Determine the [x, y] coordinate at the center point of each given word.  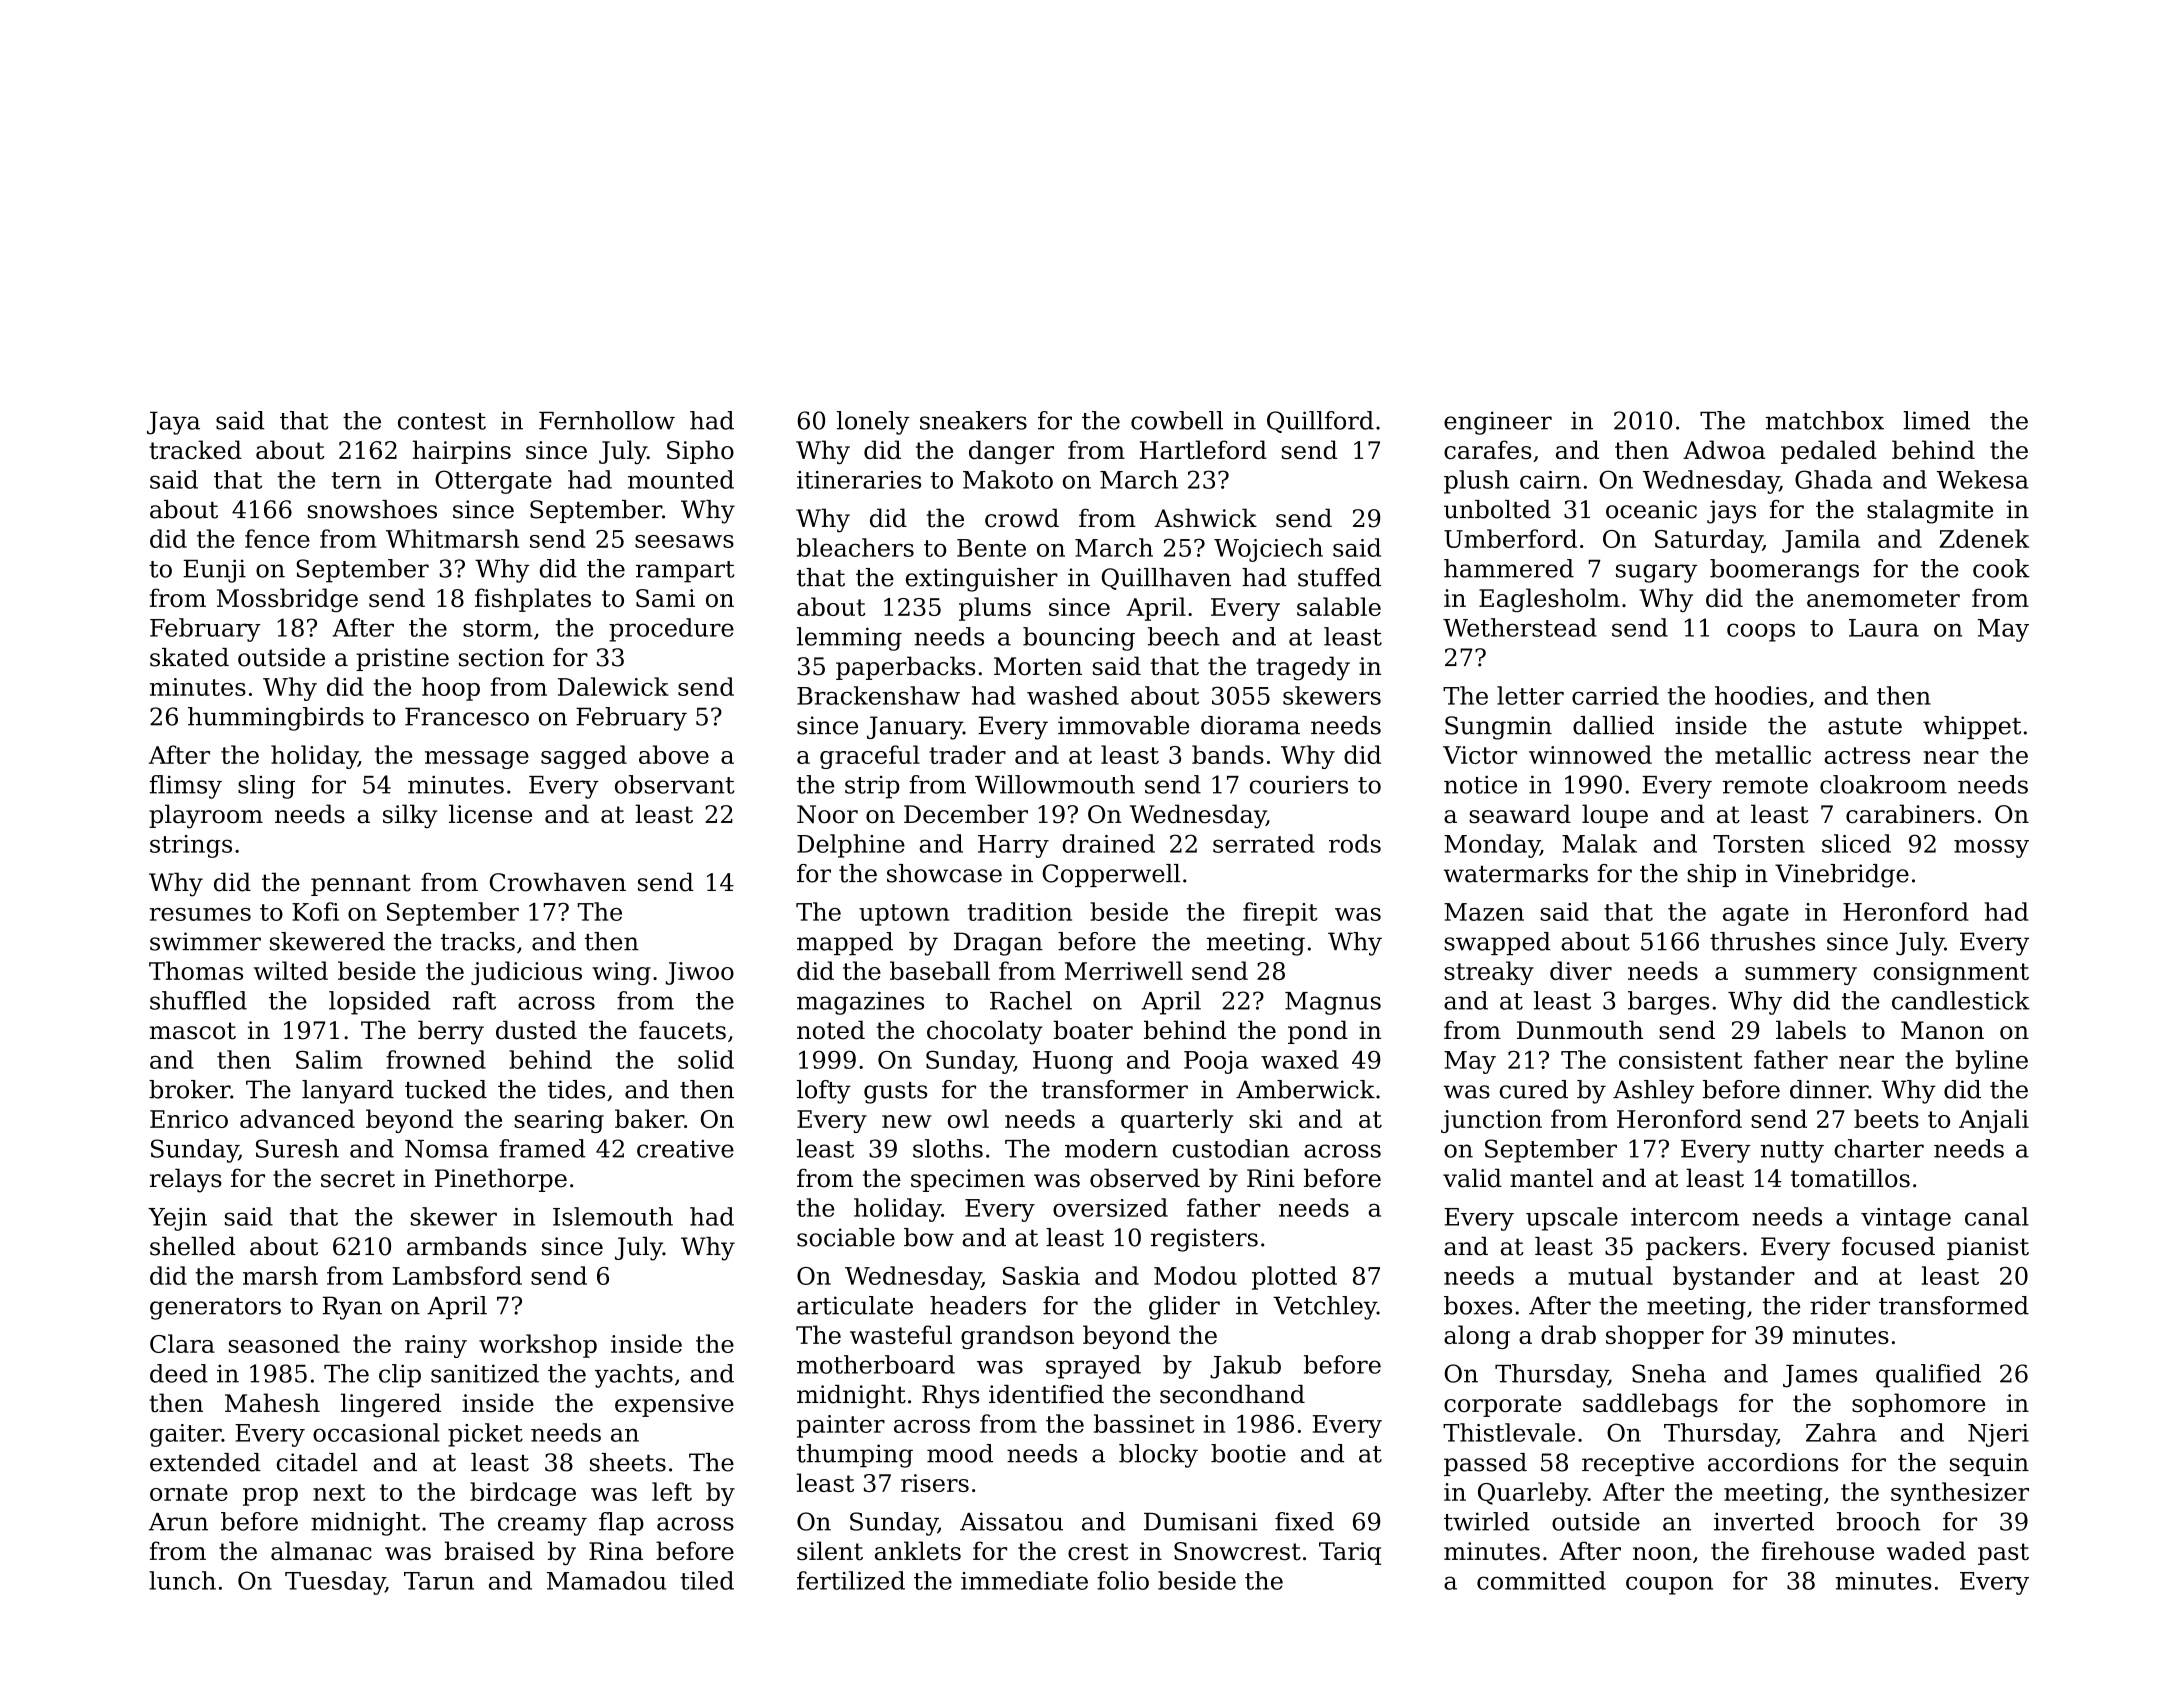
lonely [873, 423]
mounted [681, 479]
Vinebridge [1842, 876]
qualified [1928, 1376]
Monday [1492, 846]
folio [1123, 1580]
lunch [182, 1580]
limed [1936, 420]
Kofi [315, 911]
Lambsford [457, 1275]
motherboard [876, 1364]
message [477, 760]
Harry [1013, 846]
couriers [1299, 784]
